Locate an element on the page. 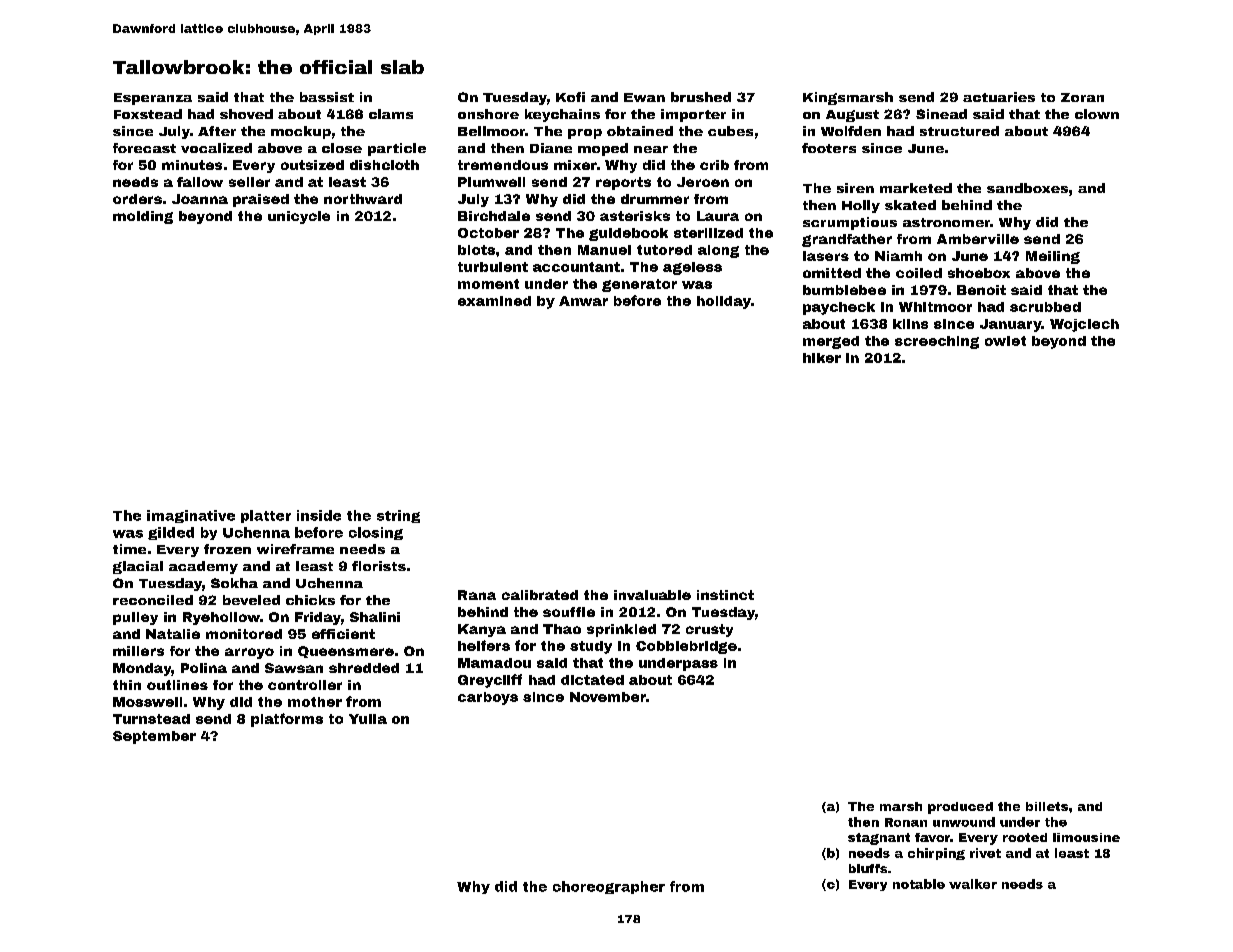 The height and width of the page is (952, 1233). hiker is located at coordinates (822, 358).
